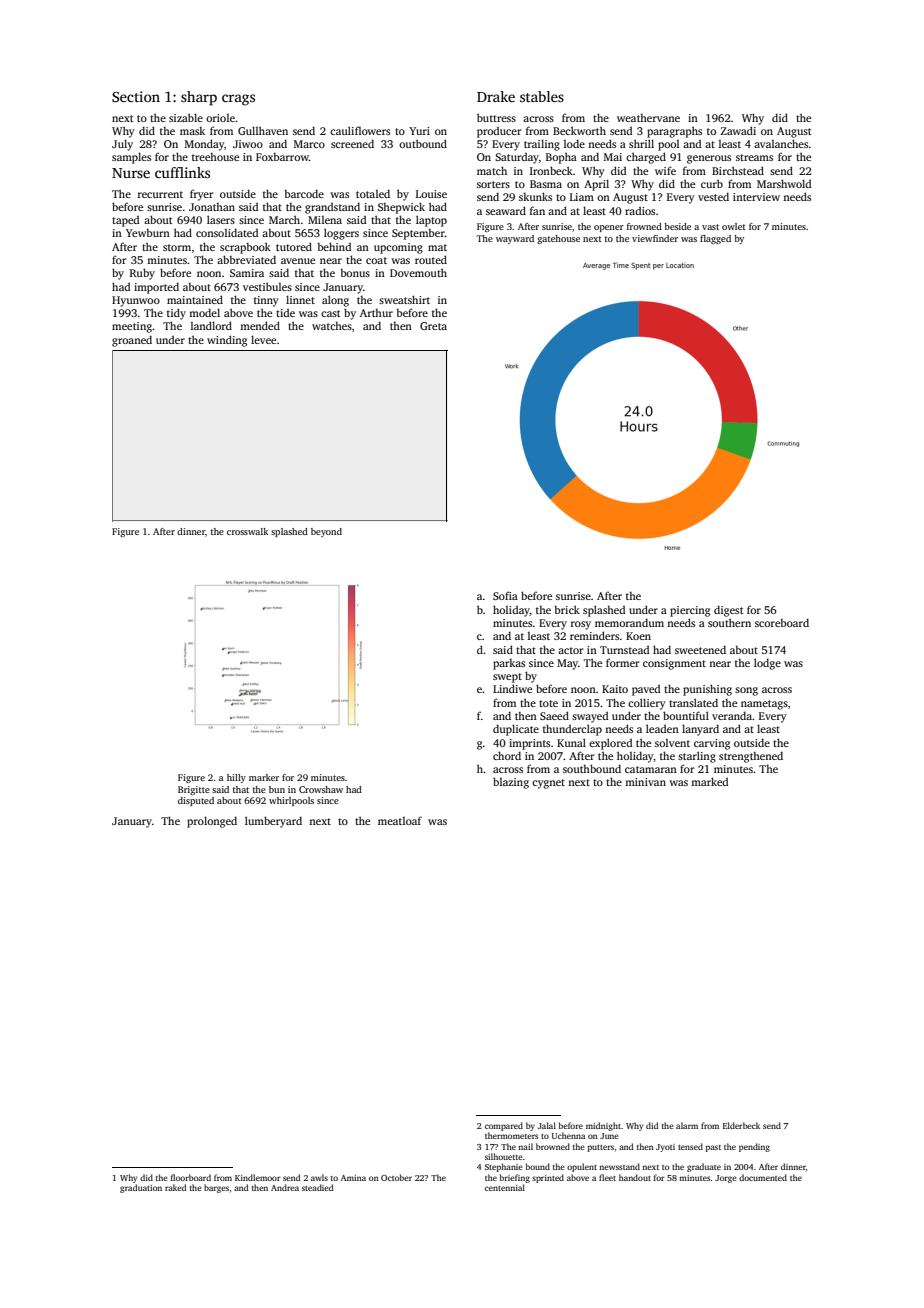 This document has width=924, height=1308. What do you see at coordinates (763, 1177) in the document?
I see `documented` at bounding box center [763, 1177].
